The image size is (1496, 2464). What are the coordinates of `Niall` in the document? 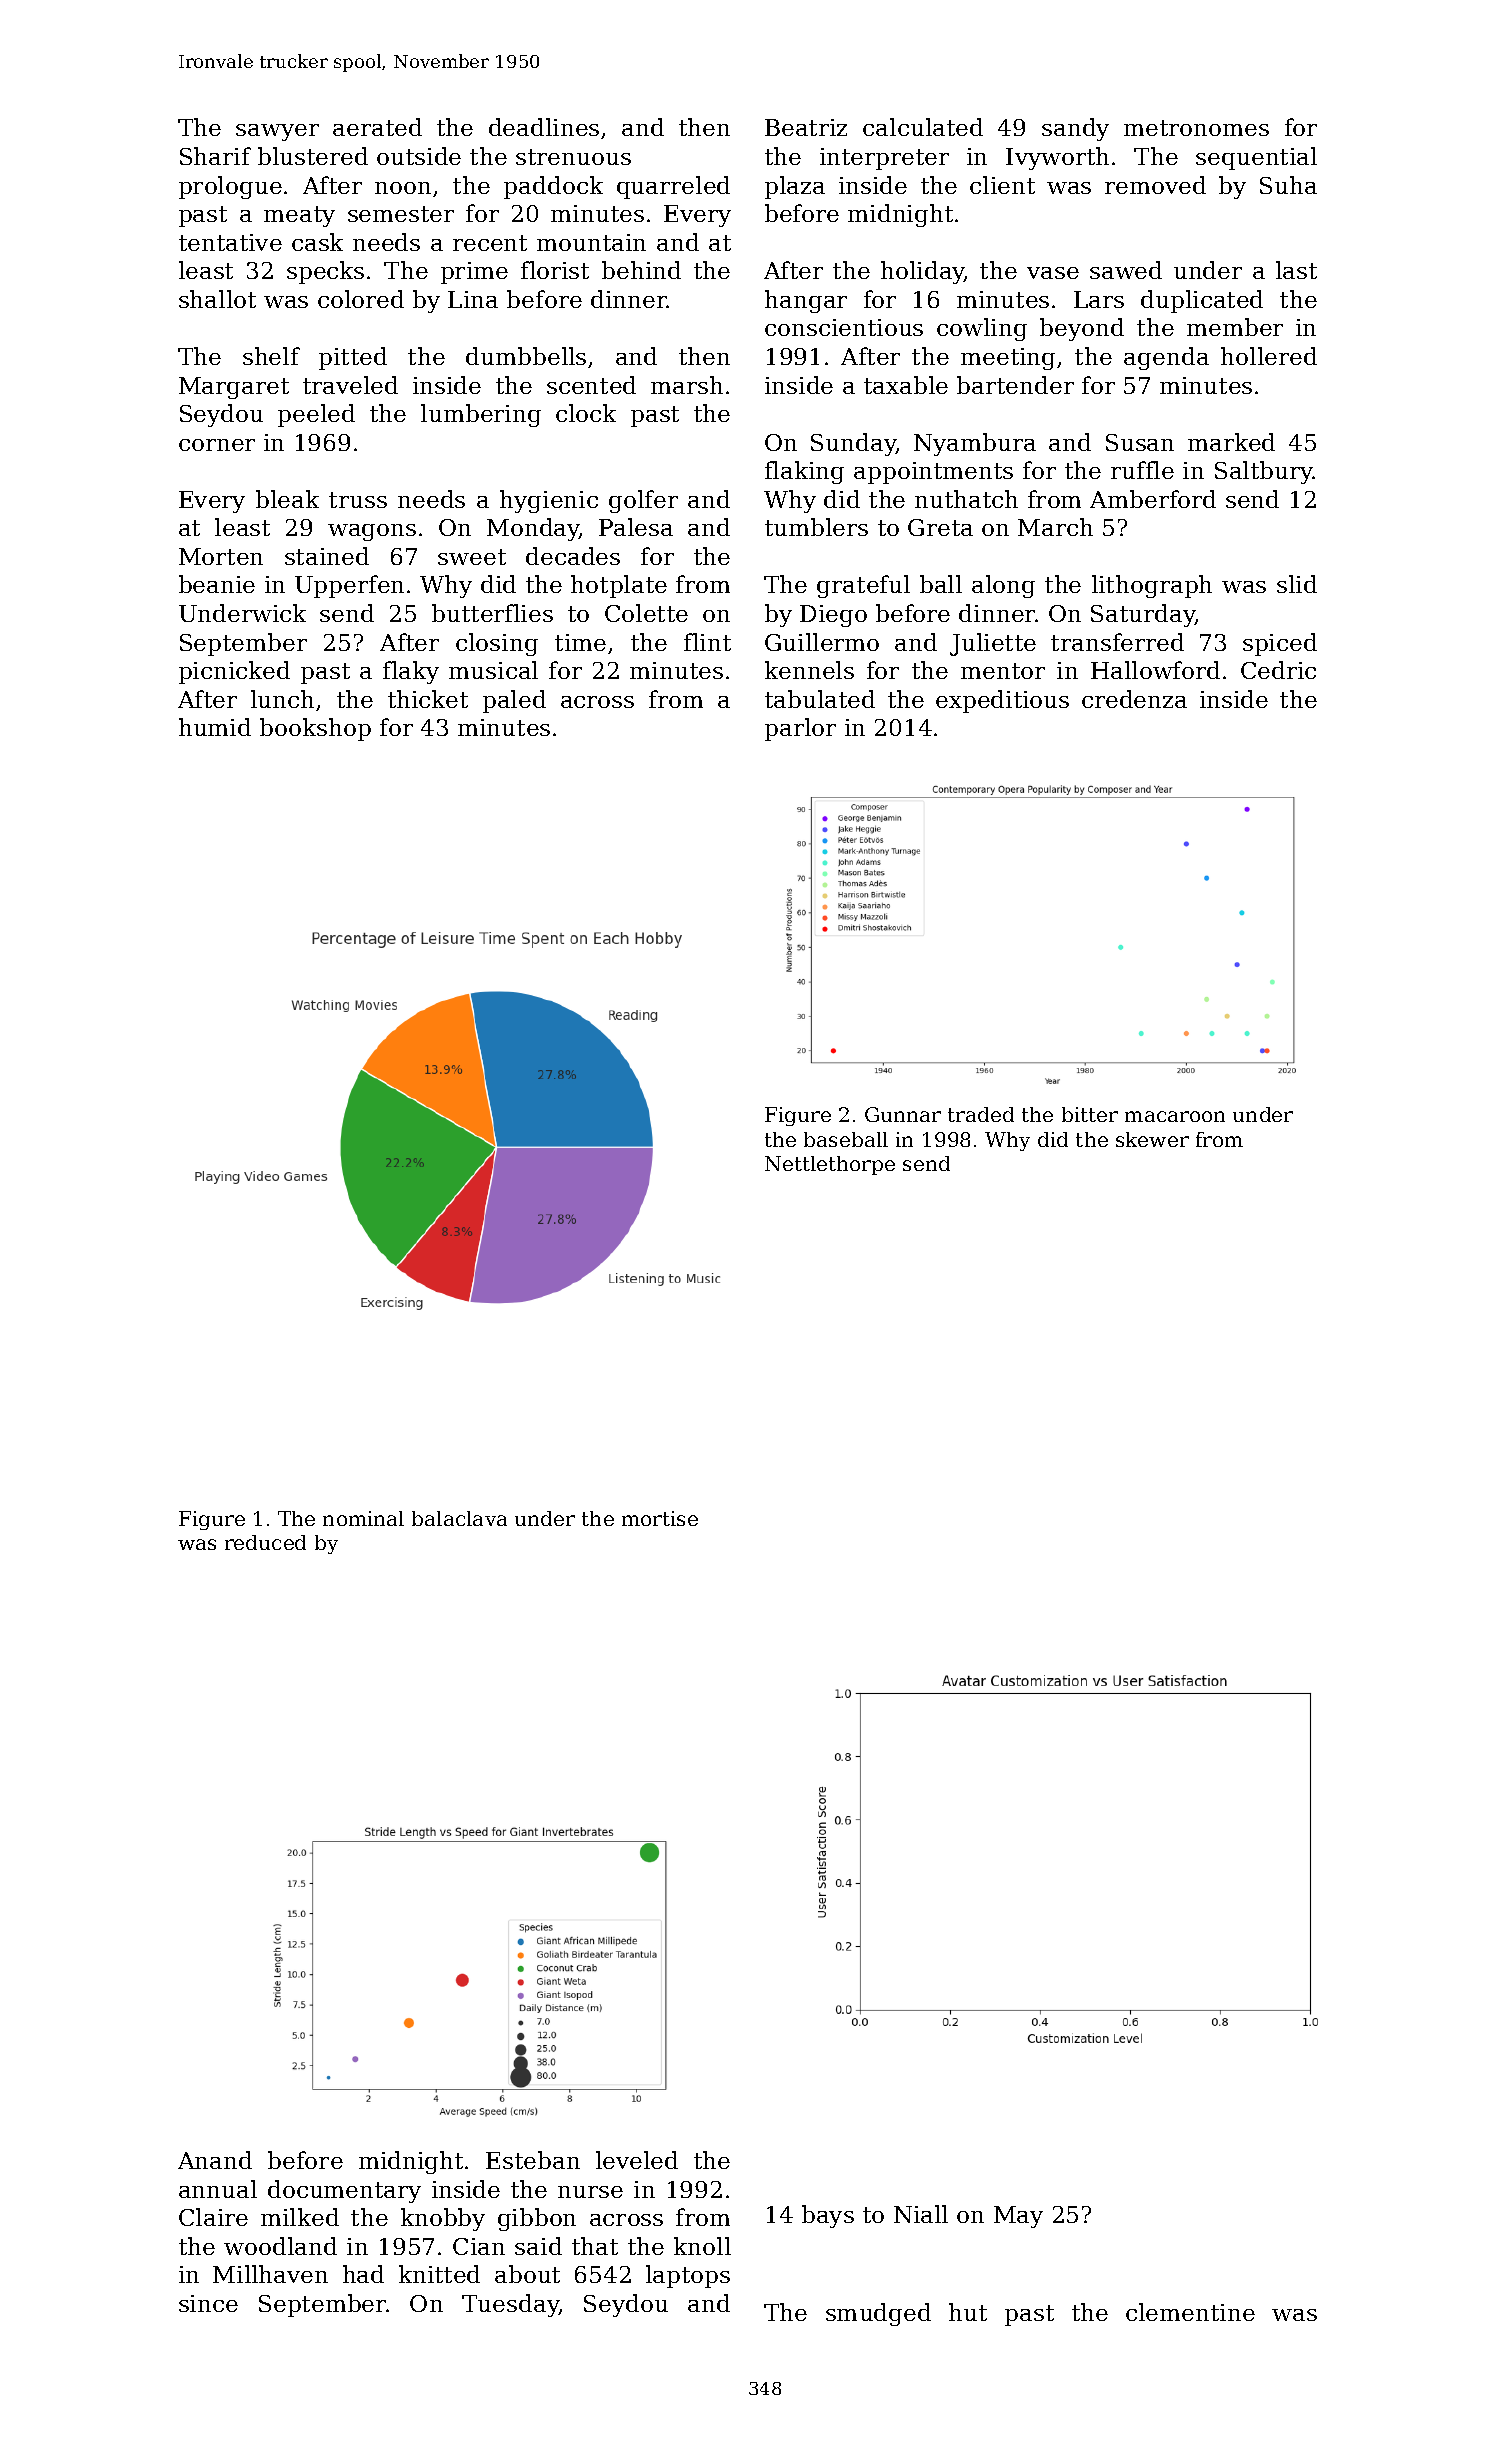 It's located at (921, 2214).
